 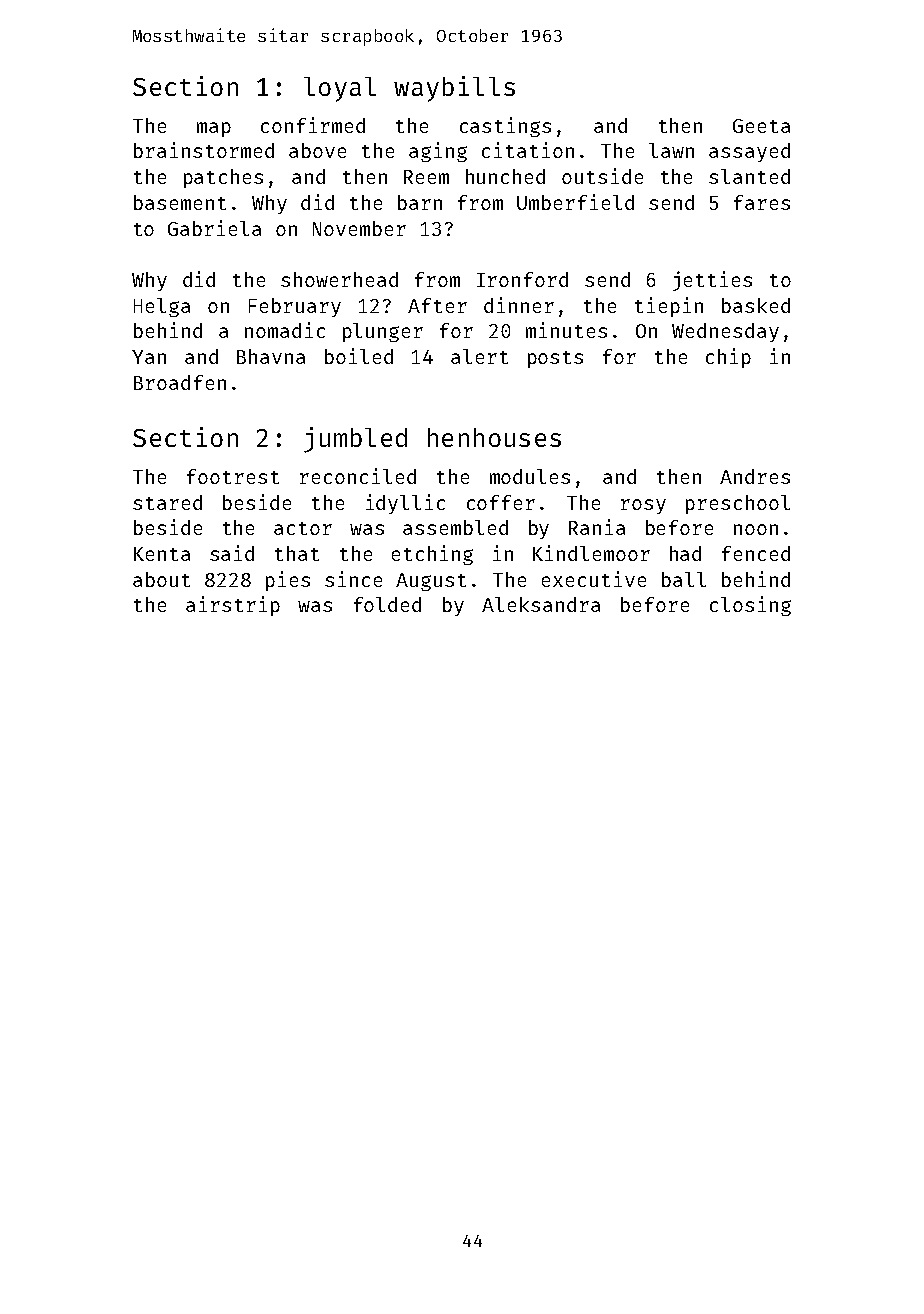 What do you see at coordinates (355, 440) in the screenshot?
I see `jumbled` at bounding box center [355, 440].
